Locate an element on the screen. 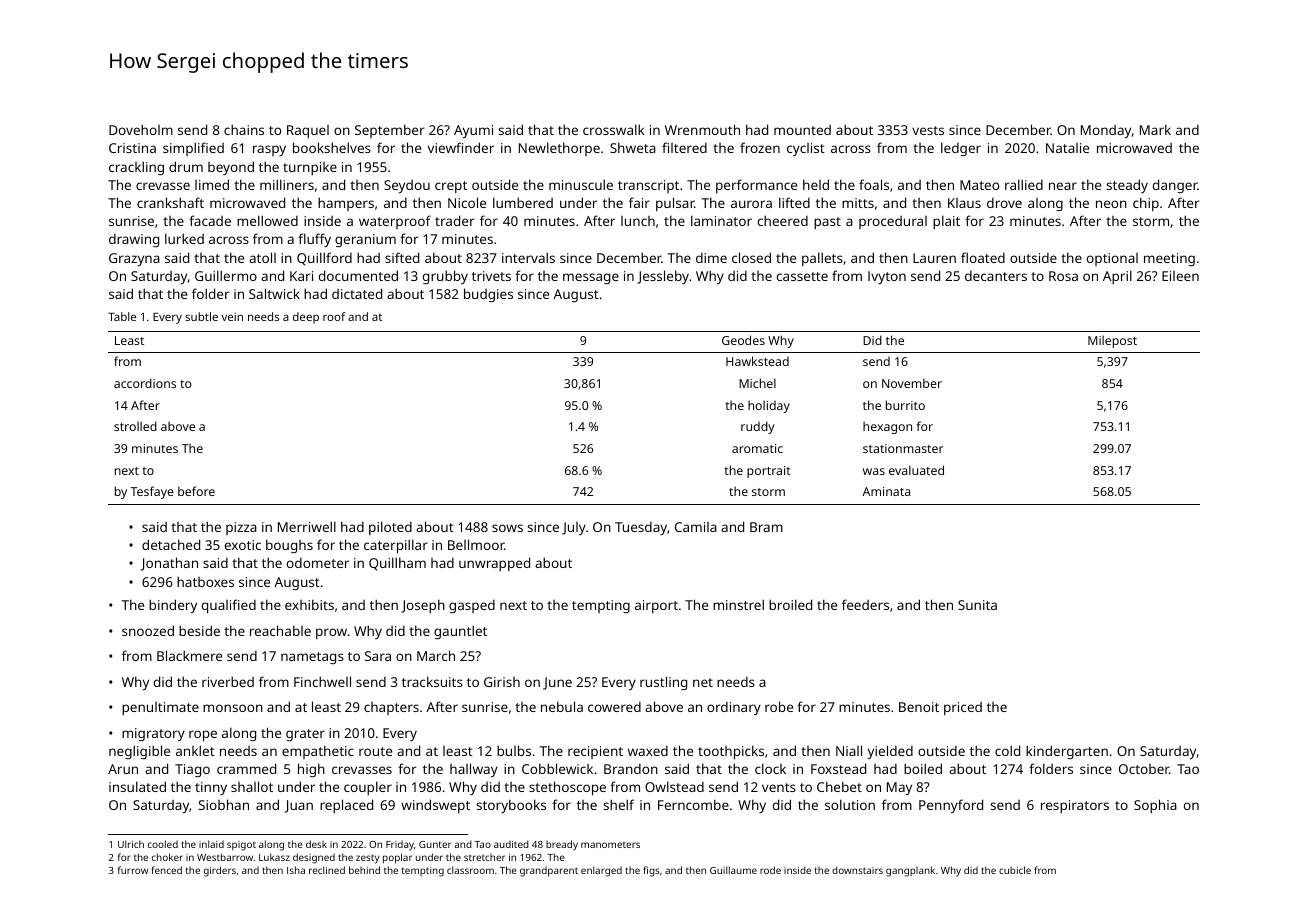 This screenshot has height=924, width=1308. downstairs is located at coordinates (857, 870).
